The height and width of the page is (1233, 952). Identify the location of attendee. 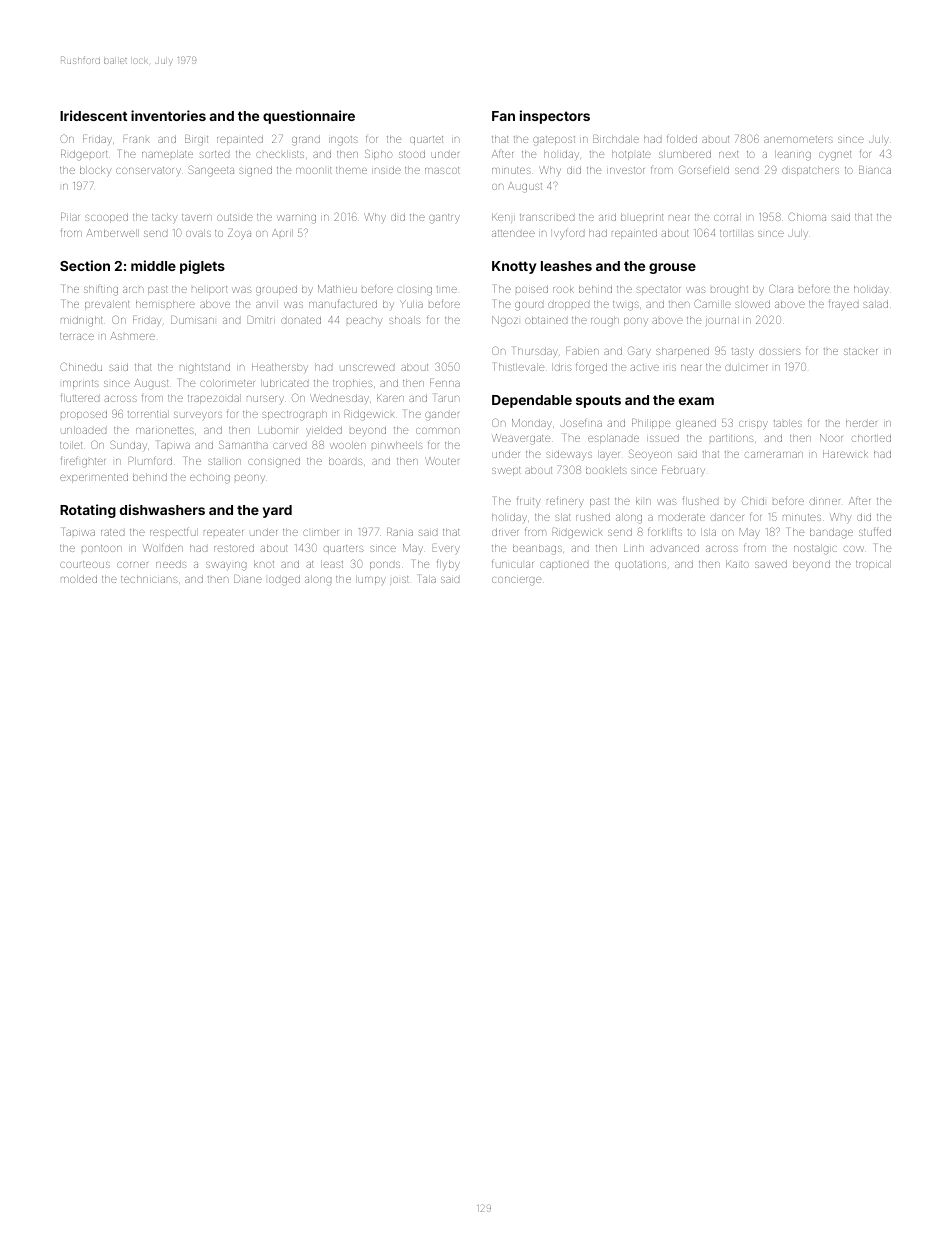
(513, 233).
